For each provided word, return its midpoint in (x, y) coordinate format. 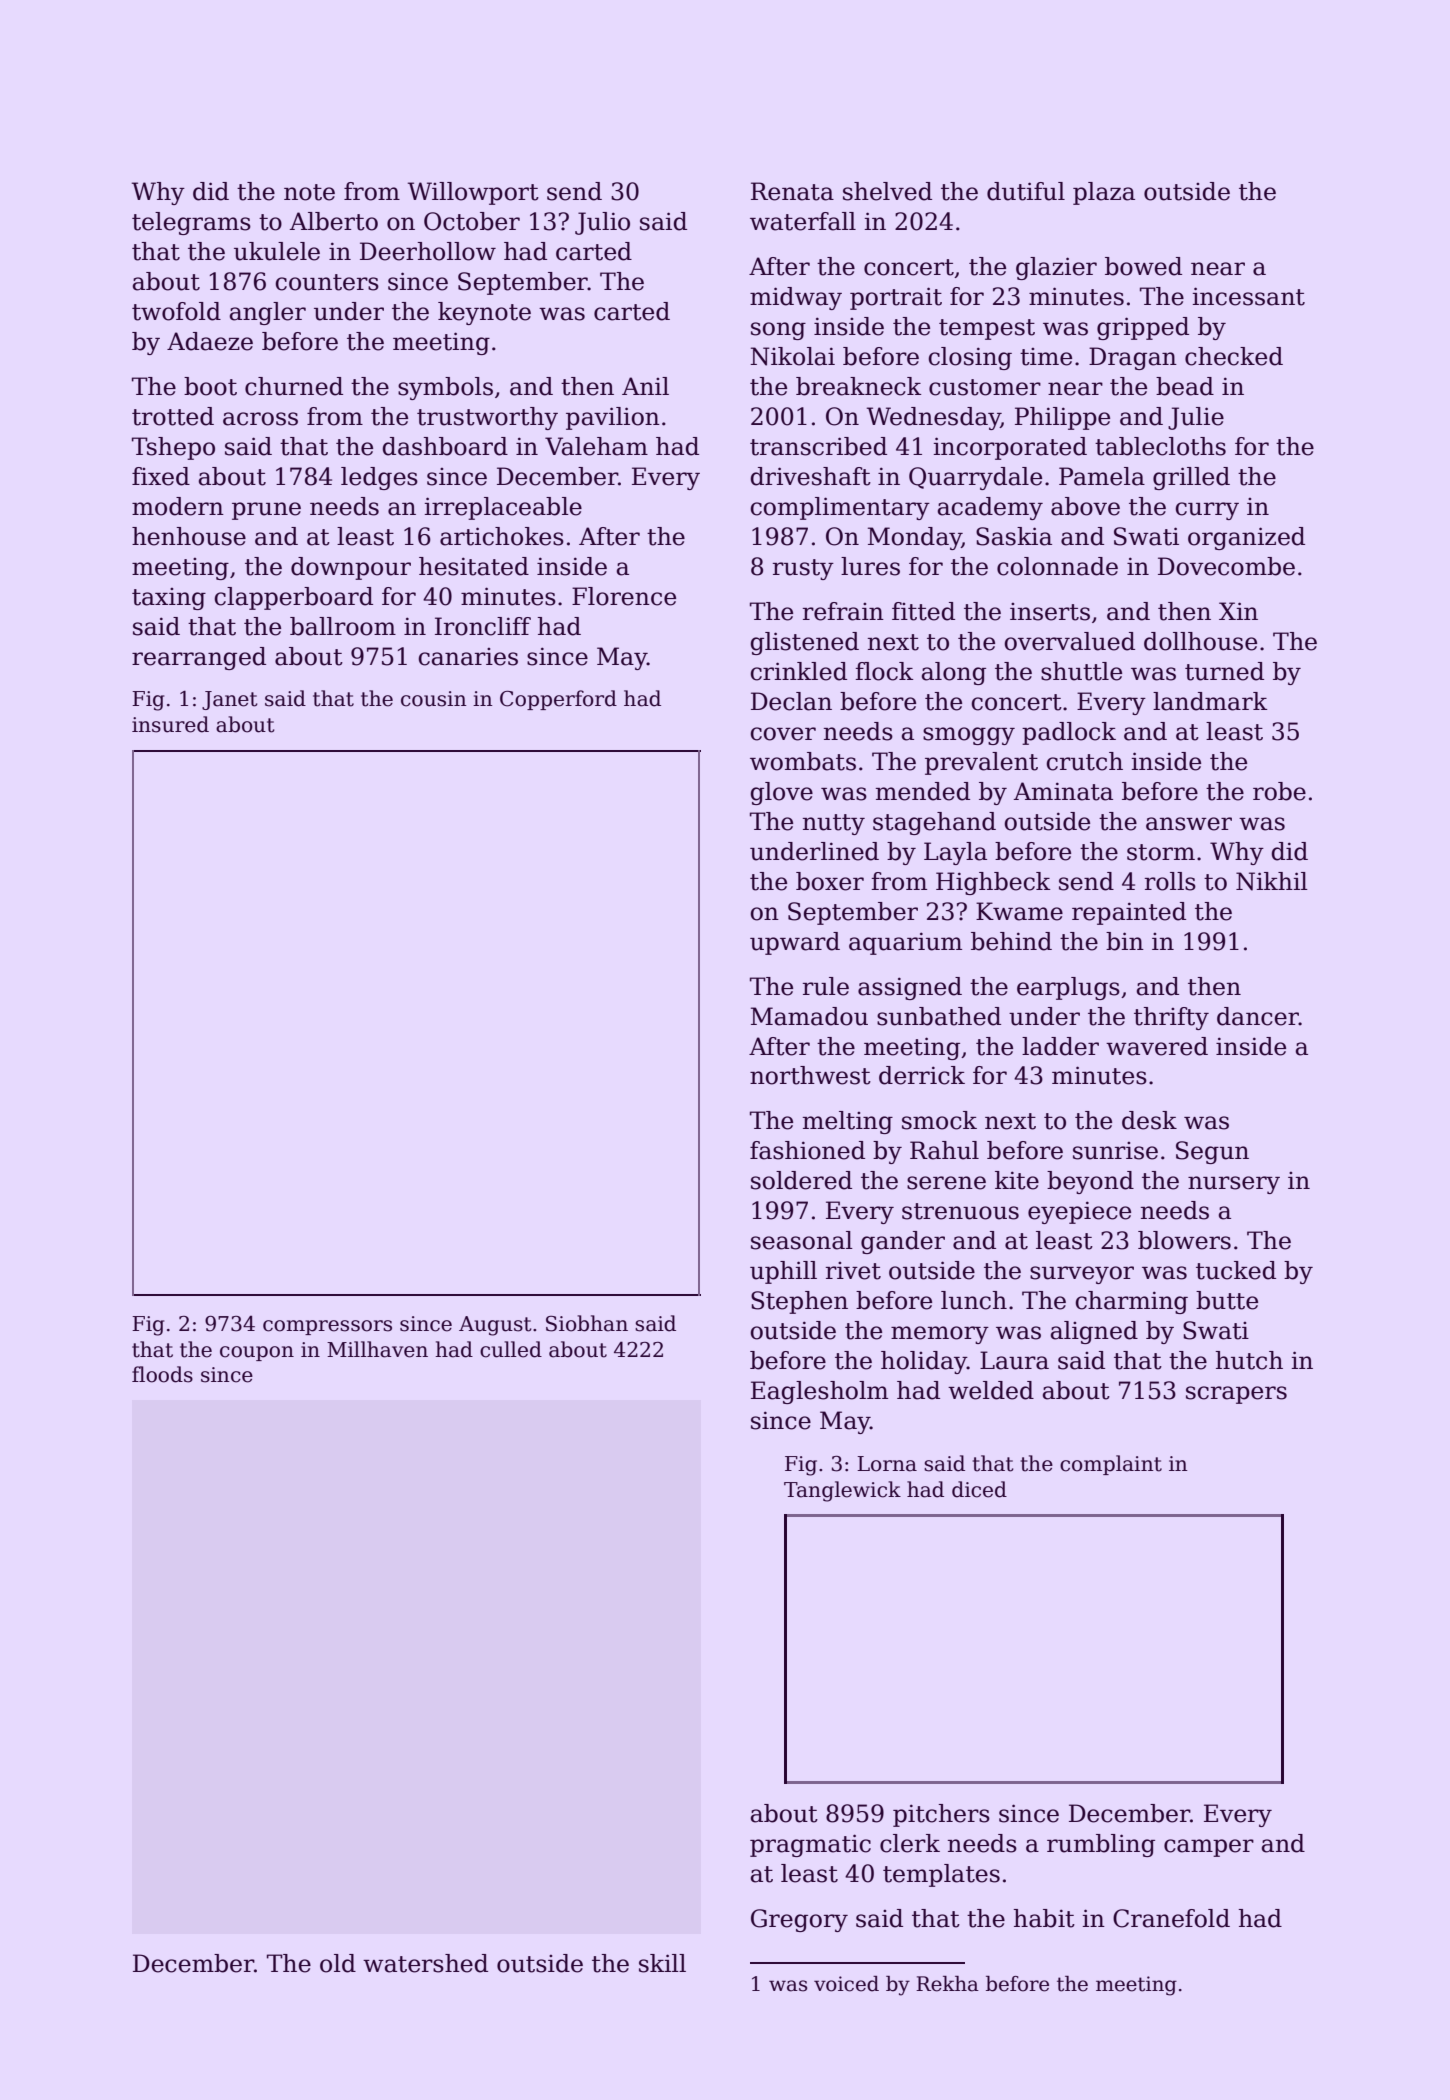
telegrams (191, 223)
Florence (624, 596)
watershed (425, 1963)
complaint (1111, 1465)
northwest (810, 1075)
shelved (887, 191)
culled (511, 1349)
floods (162, 1374)
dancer (1258, 1016)
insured (170, 724)
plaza (1104, 193)
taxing (169, 599)
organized (1246, 538)
